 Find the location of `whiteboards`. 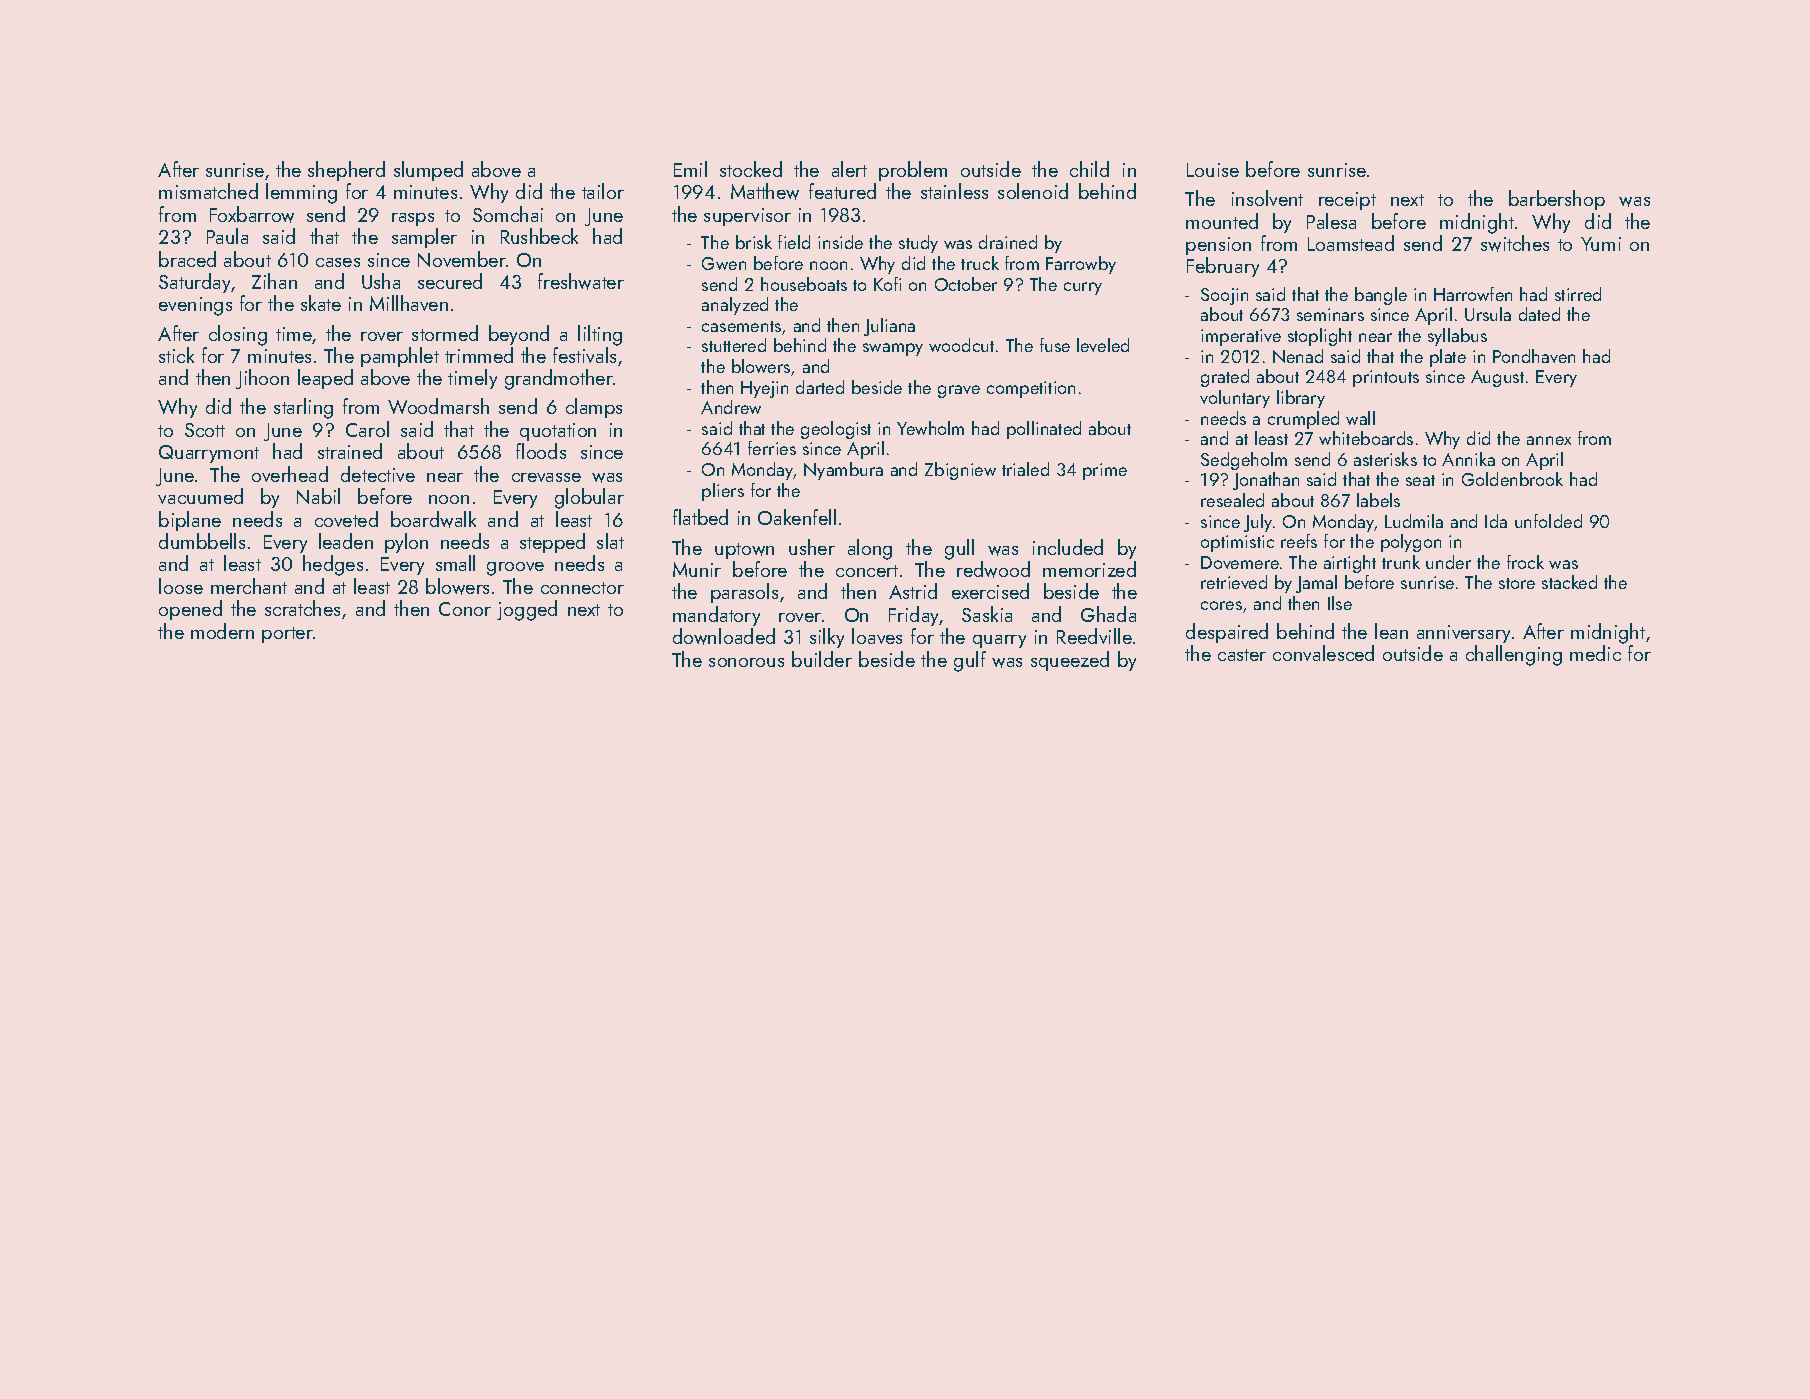

whiteboards is located at coordinates (1366, 438).
